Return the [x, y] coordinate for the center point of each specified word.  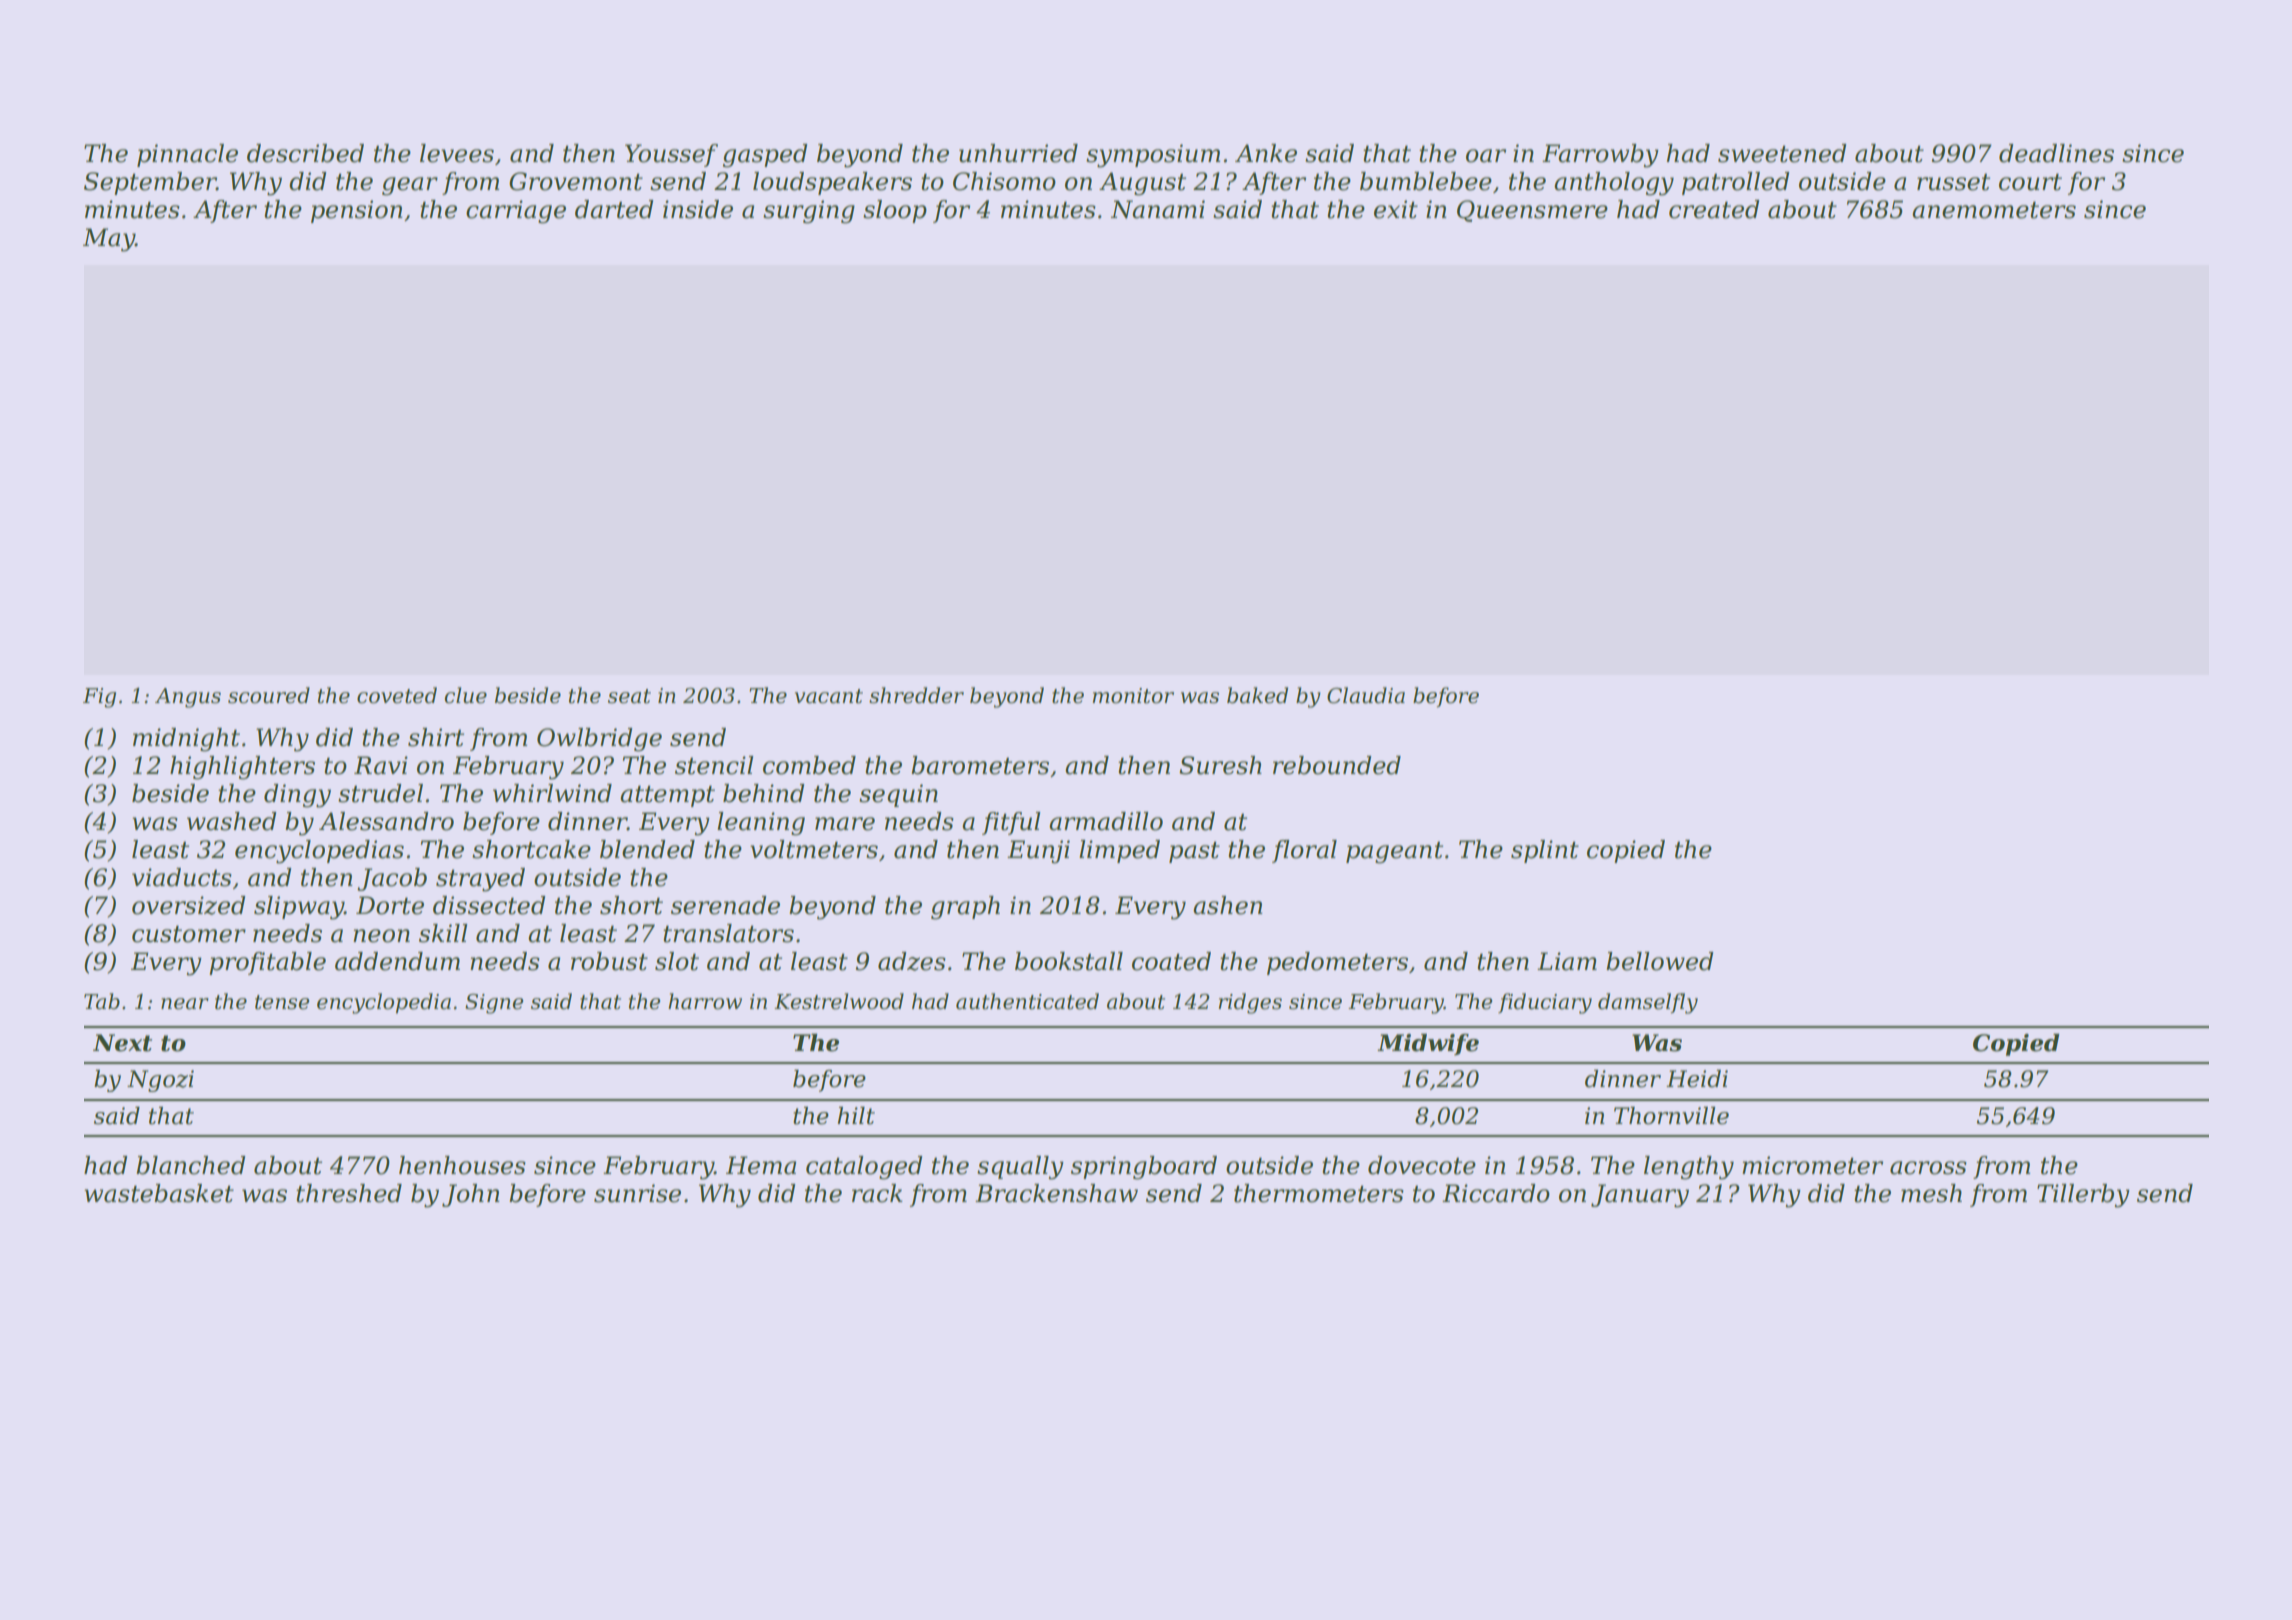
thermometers [1319, 1193]
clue [466, 695]
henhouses [462, 1165]
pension [357, 211]
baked [1257, 695]
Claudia [1366, 695]
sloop [895, 211]
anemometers [1994, 210]
